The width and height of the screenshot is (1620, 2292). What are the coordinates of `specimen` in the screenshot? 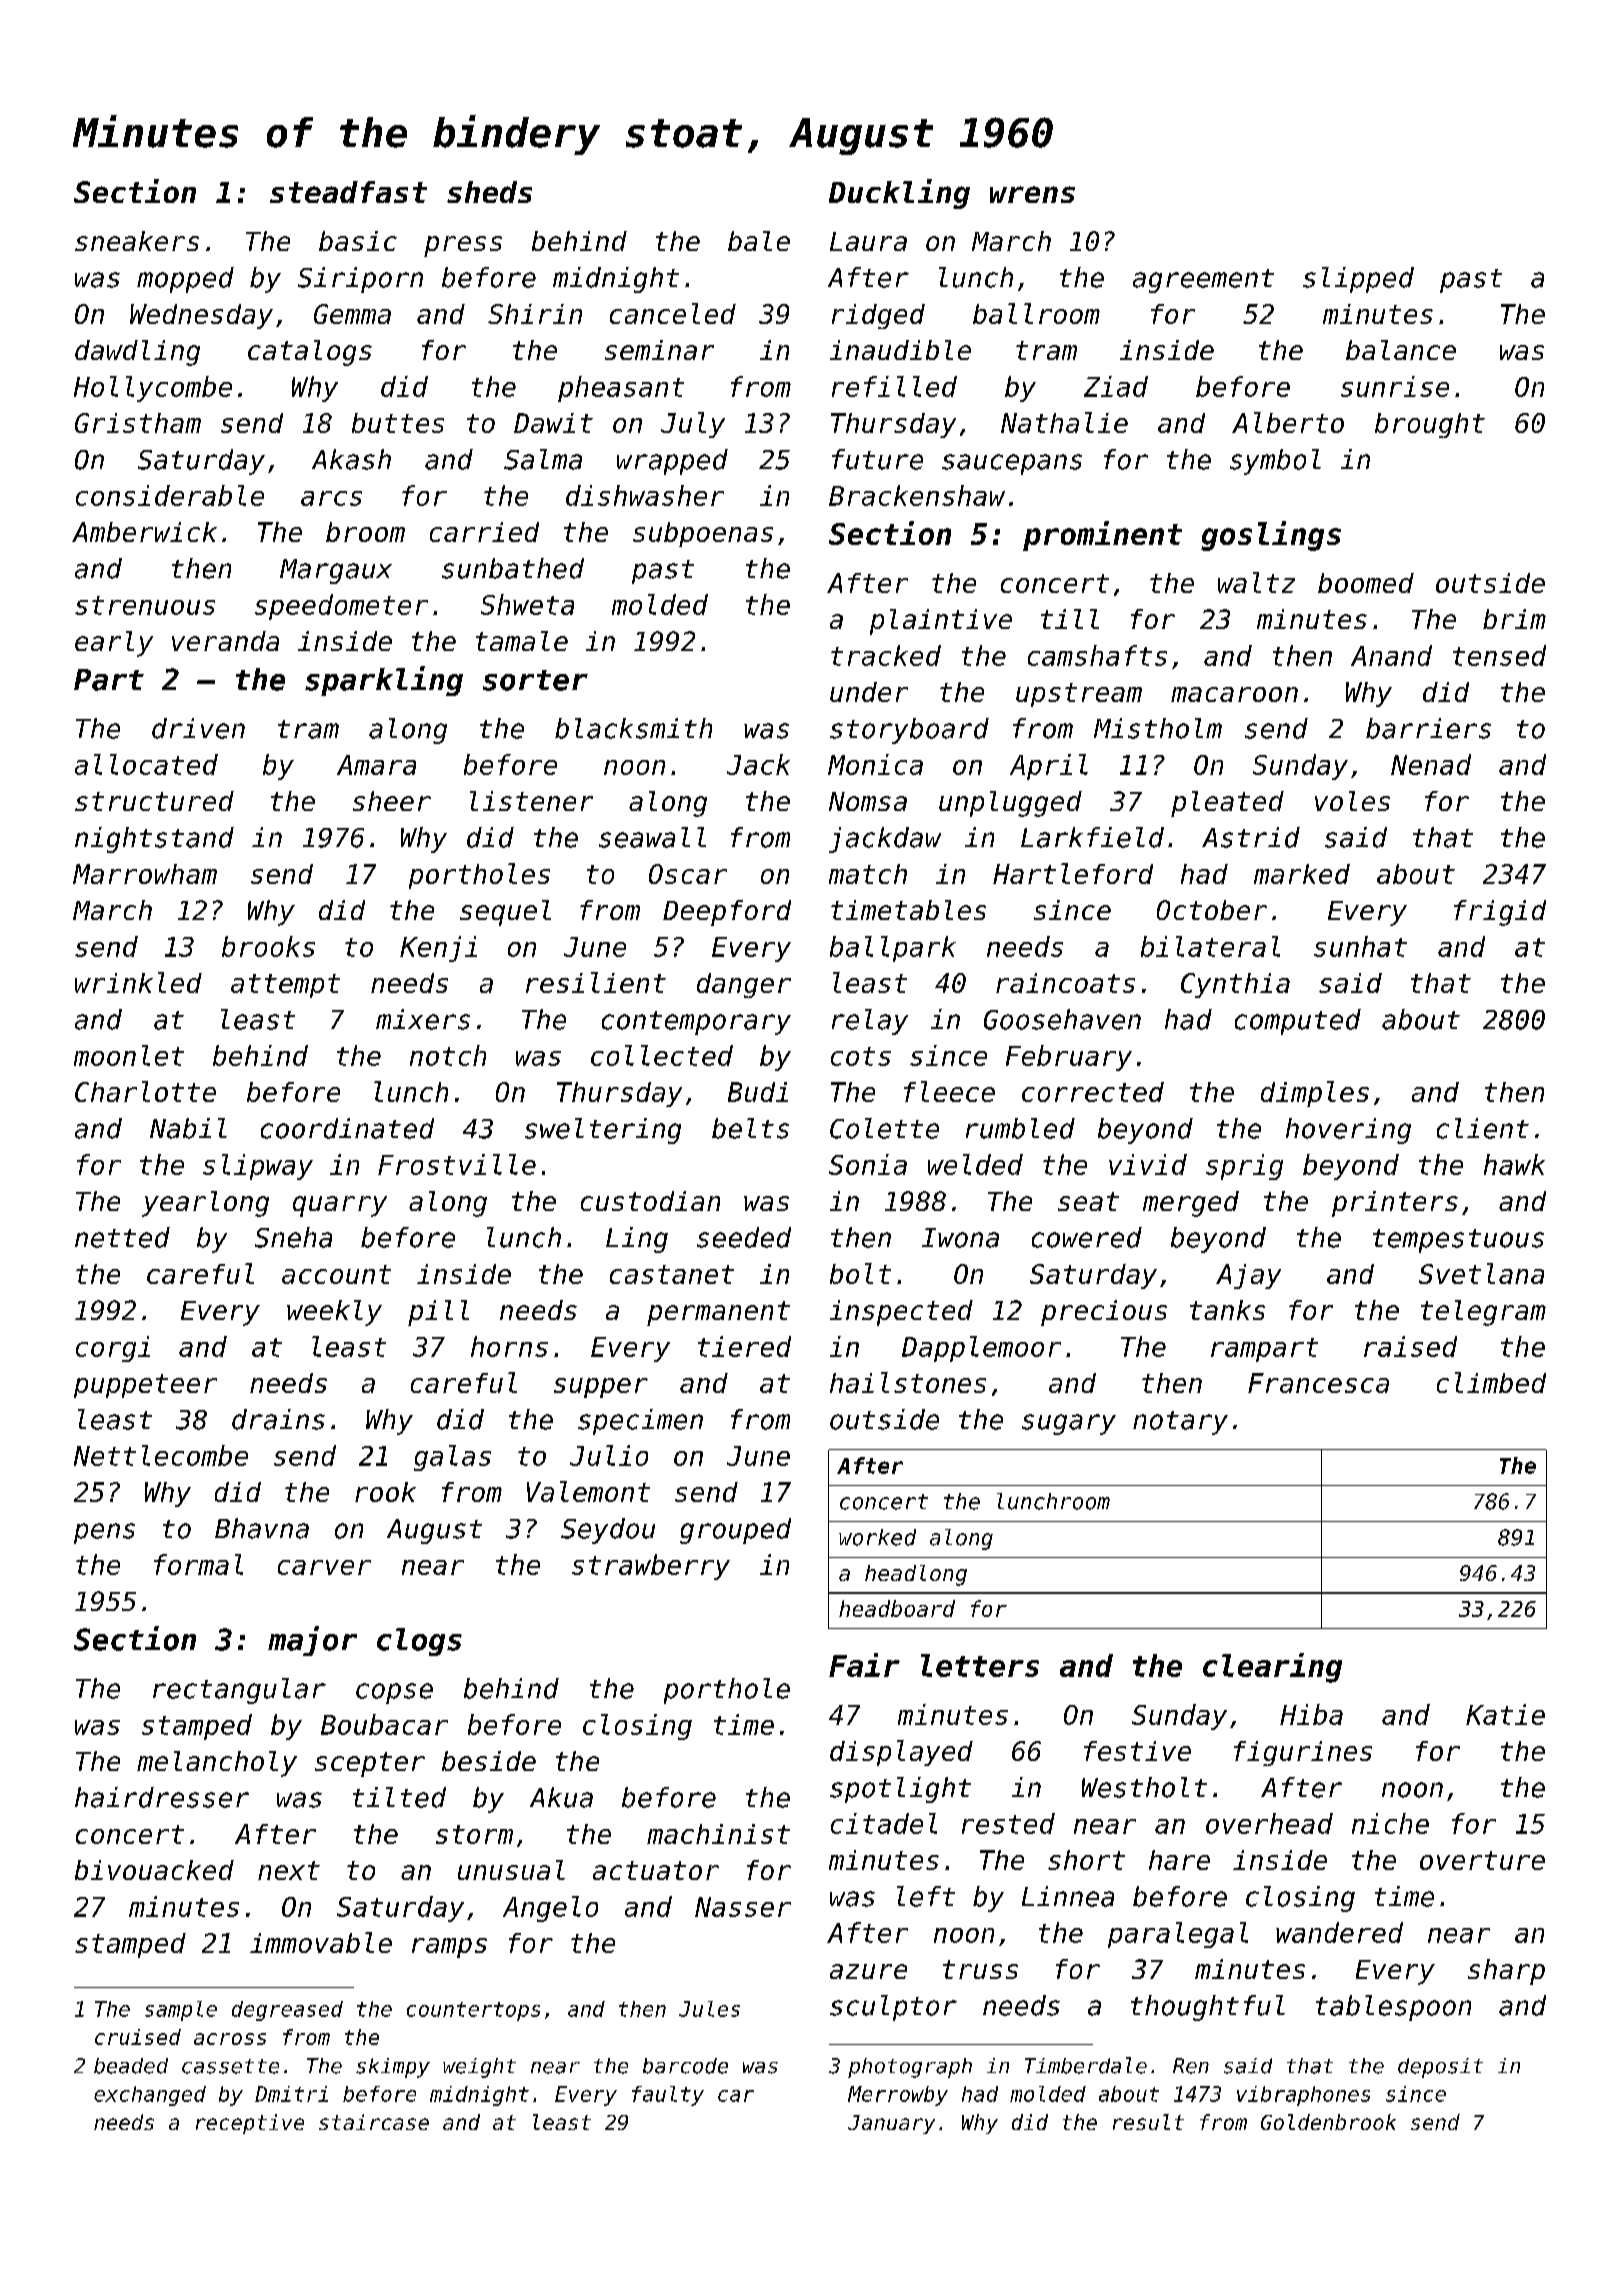 It's located at (640, 1422).
